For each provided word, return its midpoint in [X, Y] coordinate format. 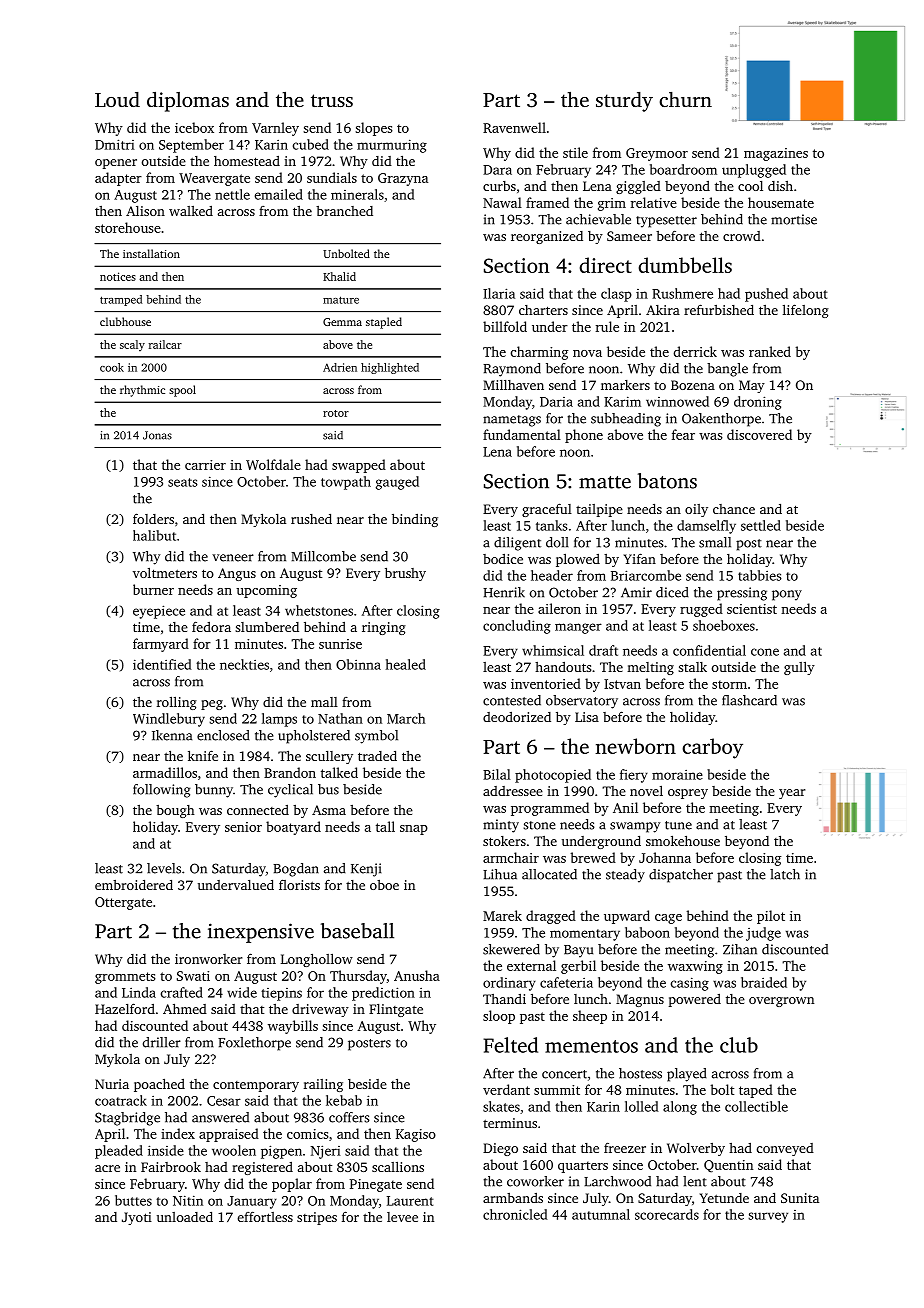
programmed [550, 809]
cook [112, 367]
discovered [759, 434]
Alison [145, 211]
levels [164, 868]
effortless [265, 1217]
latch [785, 874]
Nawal [502, 202]
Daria [556, 402]
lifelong [806, 311]
